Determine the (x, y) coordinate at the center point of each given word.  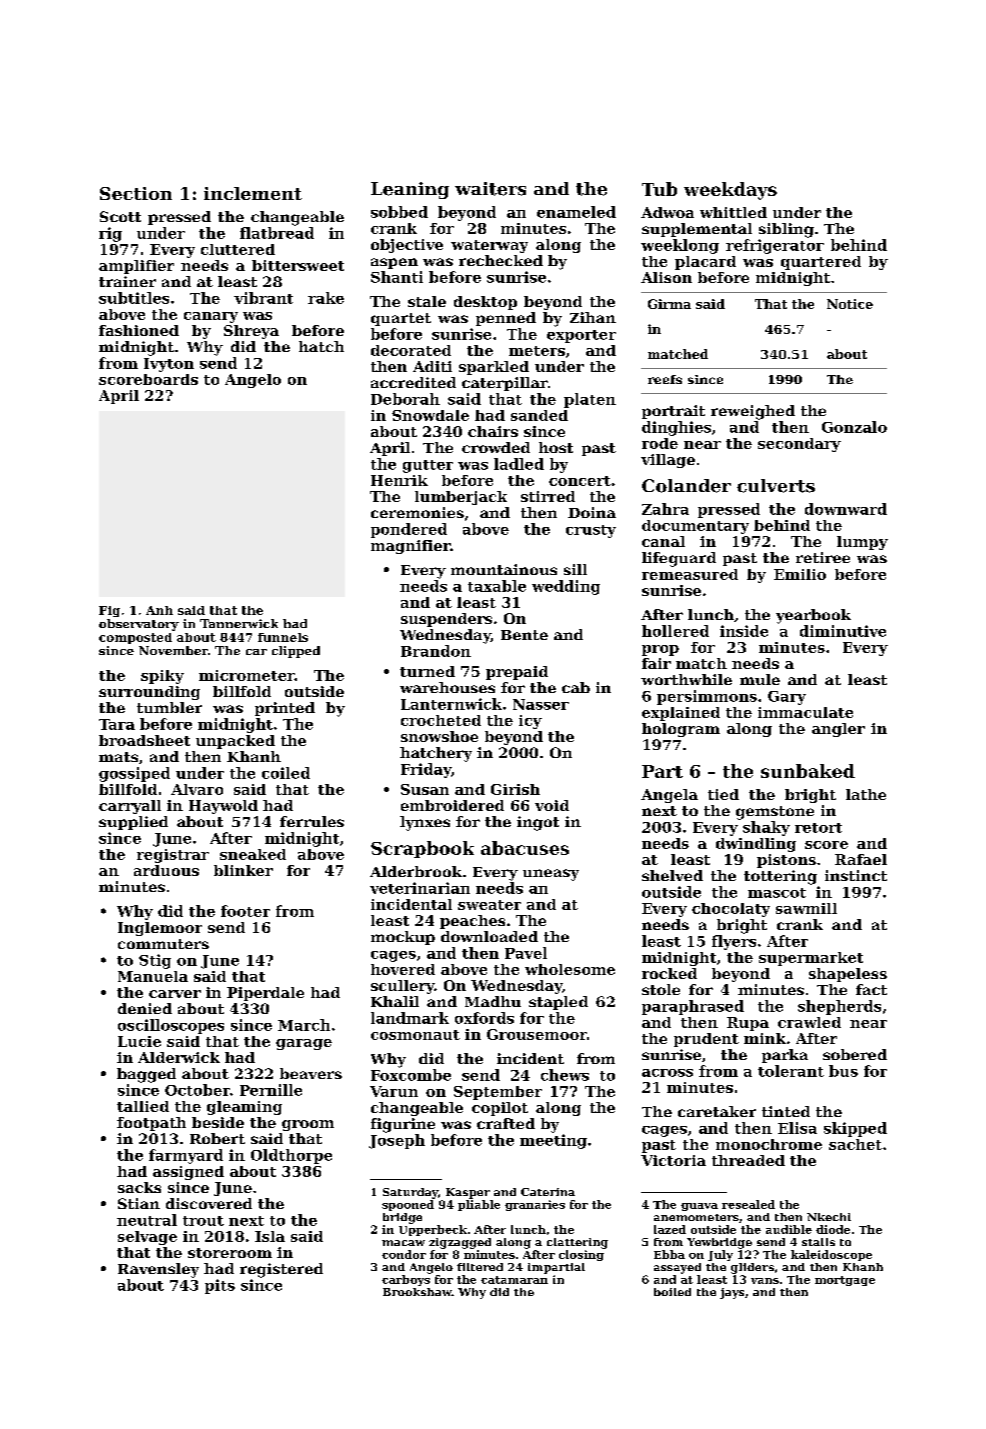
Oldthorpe (291, 1156)
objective (407, 246)
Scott (120, 216)
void (552, 805)
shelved (672, 875)
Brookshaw (417, 1292)
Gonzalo (854, 427)
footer (245, 911)
